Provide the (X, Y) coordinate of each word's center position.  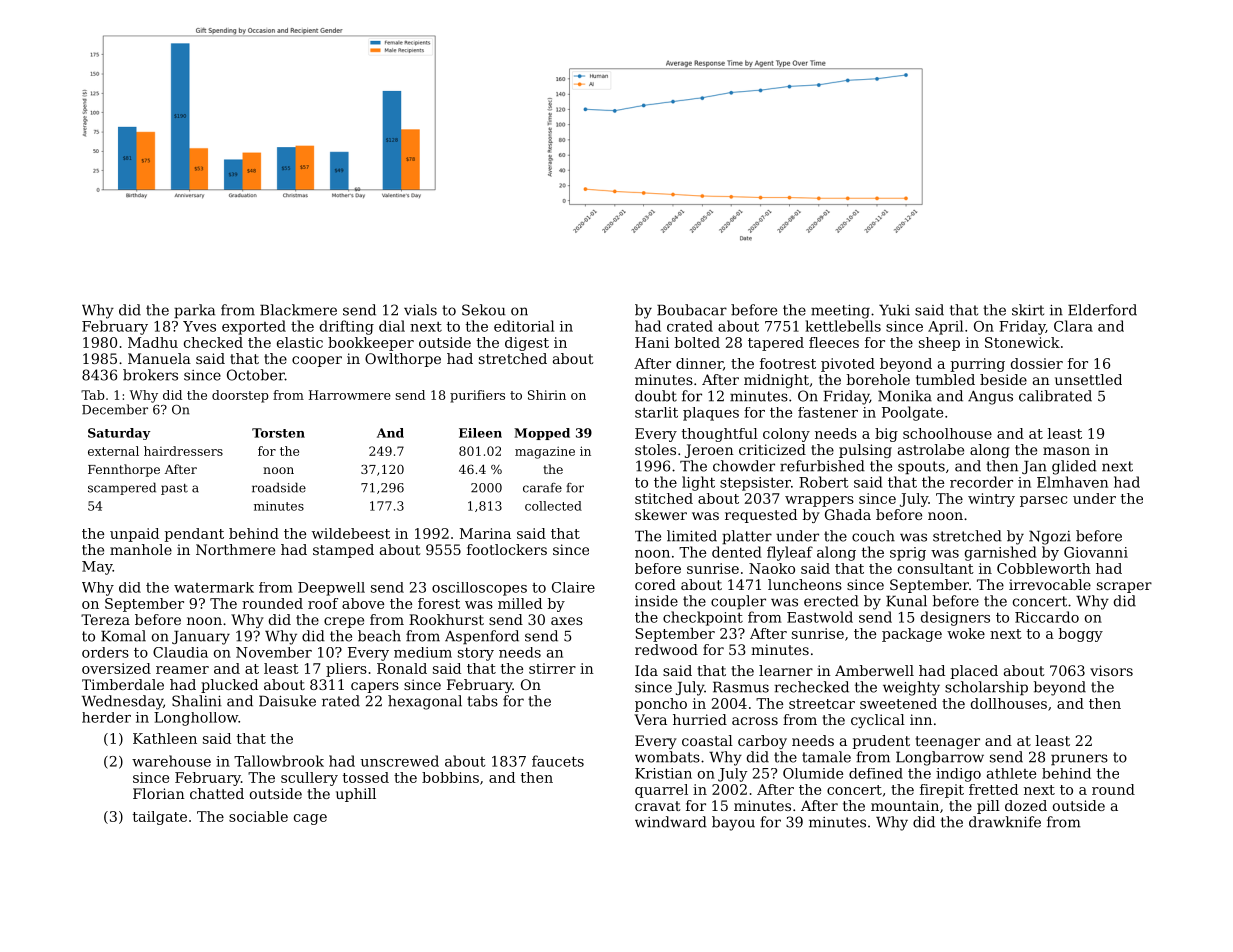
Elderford (1102, 310)
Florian (159, 793)
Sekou (484, 310)
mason (1066, 451)
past (174, 489)
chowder (744, 466)
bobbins (450, 777)
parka (194, 311)
